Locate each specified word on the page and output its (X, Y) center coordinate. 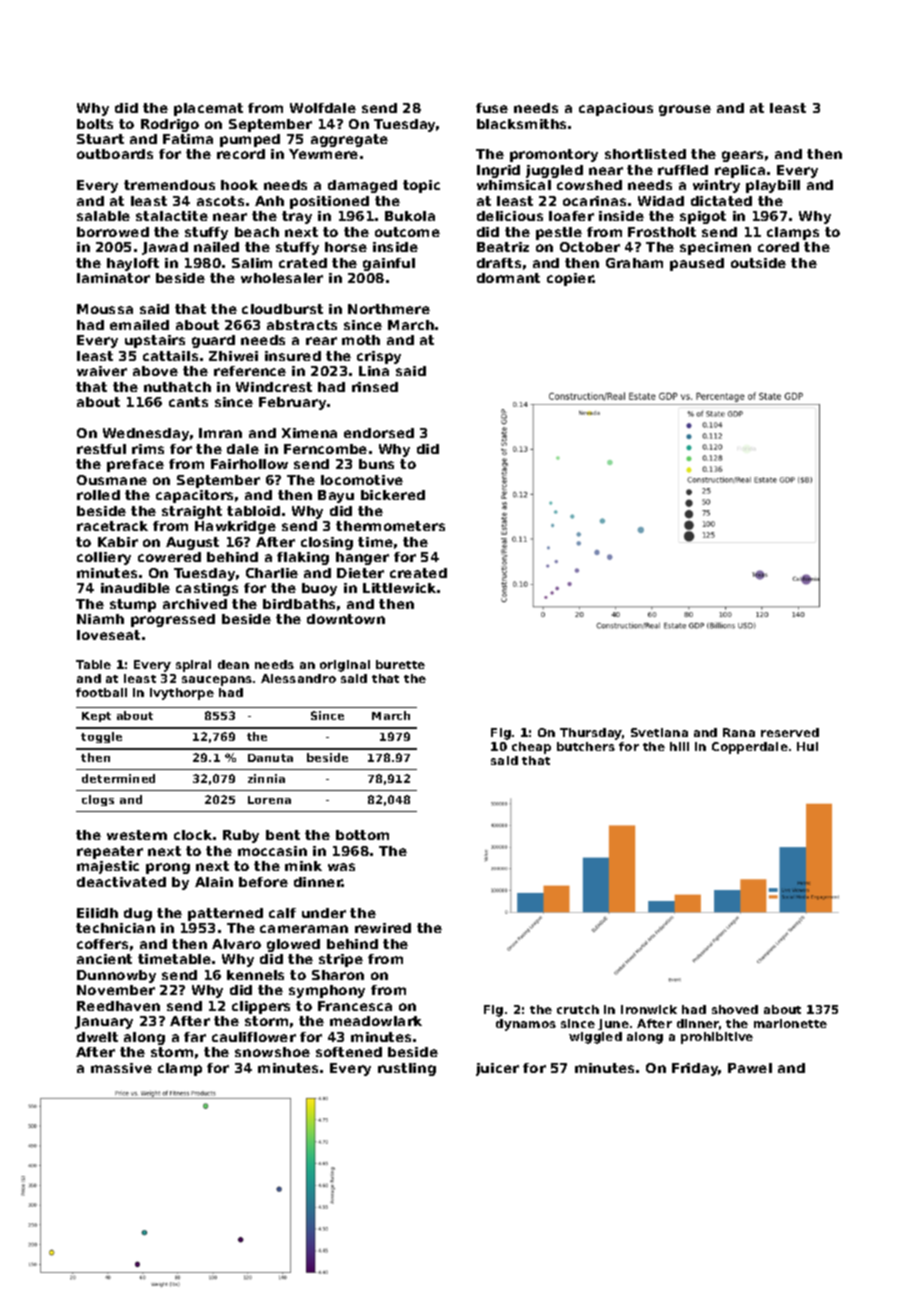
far (195, 1037)
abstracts (302, 325)
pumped (250, 140)
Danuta (270, 758)
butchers (586, 746)
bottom (362, 835)
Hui (807, 746)
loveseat (108, 635)
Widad (661, 201)
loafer (571, 216)
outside (758, 263)
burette (400, 664)
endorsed (379, 433)
